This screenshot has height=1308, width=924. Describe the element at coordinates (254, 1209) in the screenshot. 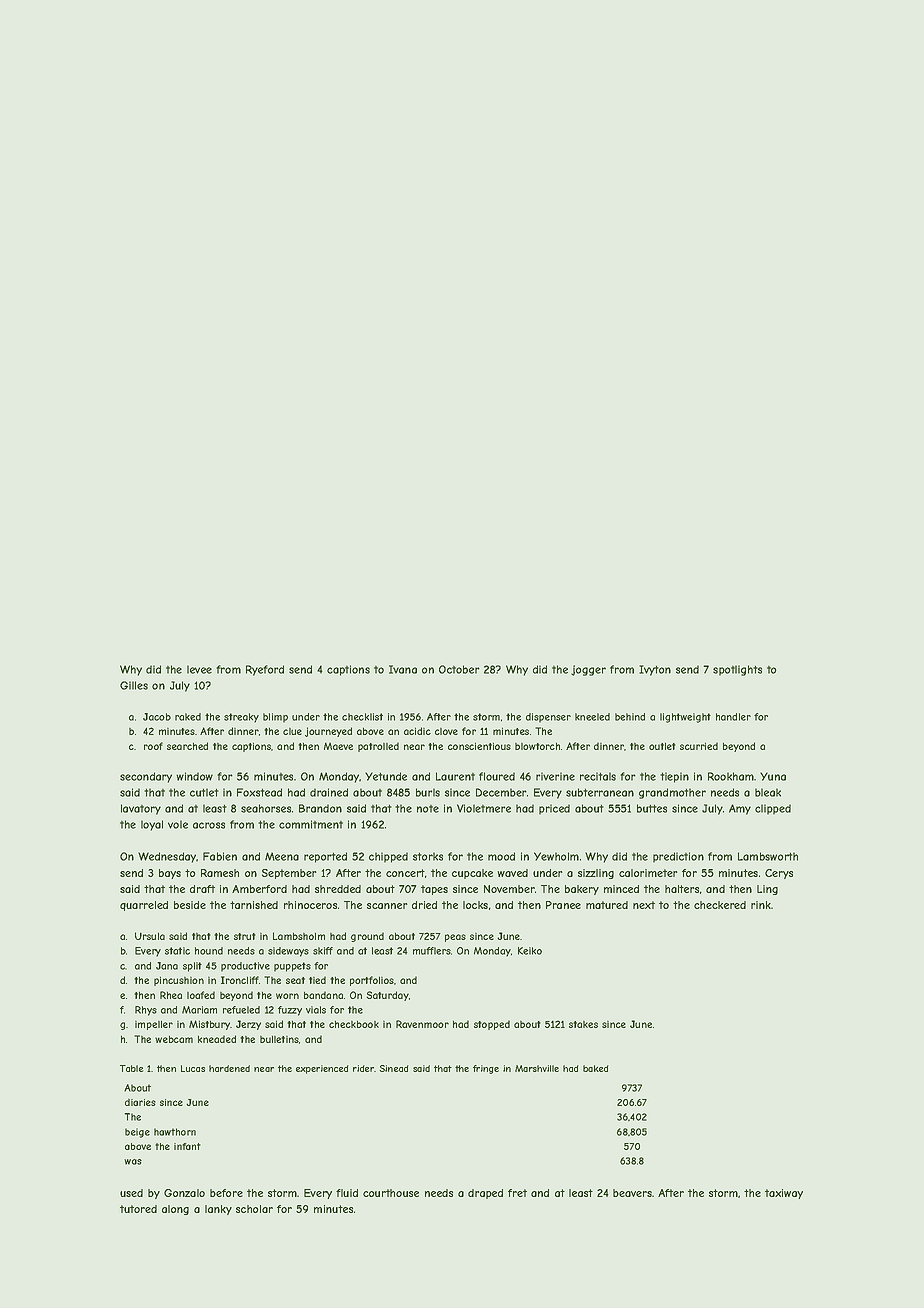

I see `scholar` at that location.
